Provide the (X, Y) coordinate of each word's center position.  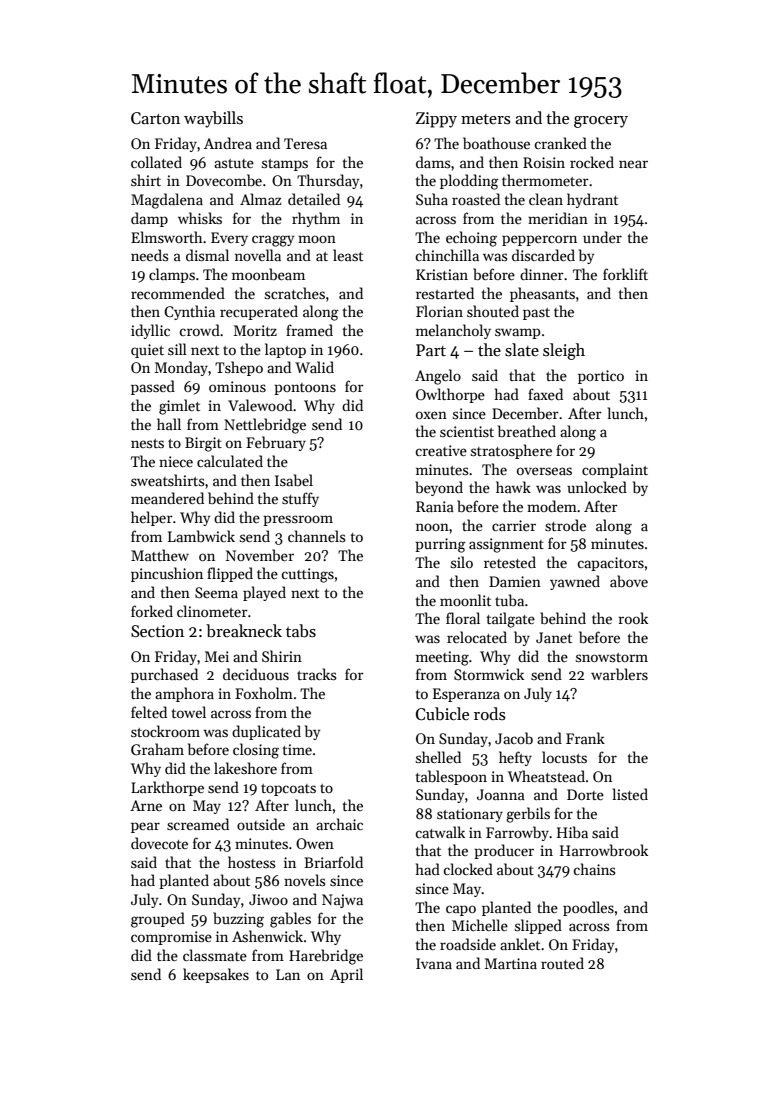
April (346, 975)
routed (562, 963)
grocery (601, 122)
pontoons (305, 389)
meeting (442, 658)
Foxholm (264, 693)
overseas (544, 471)
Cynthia (189, 312)
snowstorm (612, 657)
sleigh (564, 351)
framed (309, 330)
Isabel (294, 480)
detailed (314, 199)
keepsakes (216, 975)
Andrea (228, 143)
